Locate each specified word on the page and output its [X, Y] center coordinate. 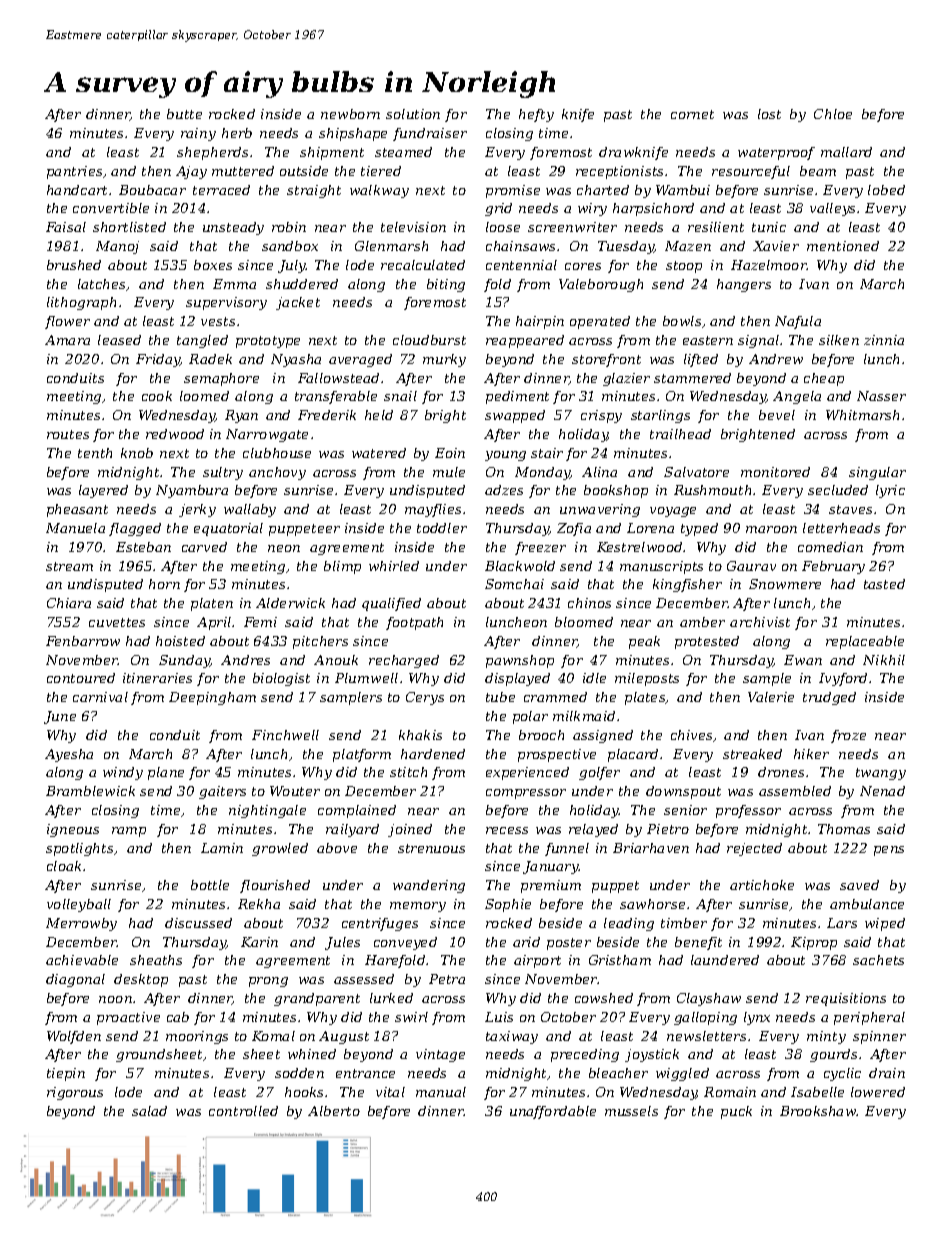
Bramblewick [90, 791]
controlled [243, 1111]
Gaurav [751, 566]
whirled [394, 566]
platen [212, 604]
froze [848, 736]
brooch [541, 735]
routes [68, 434]
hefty [536, 115]
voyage [673, 512]
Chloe [833, 114]
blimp [342, 567]
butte [184, 114]
